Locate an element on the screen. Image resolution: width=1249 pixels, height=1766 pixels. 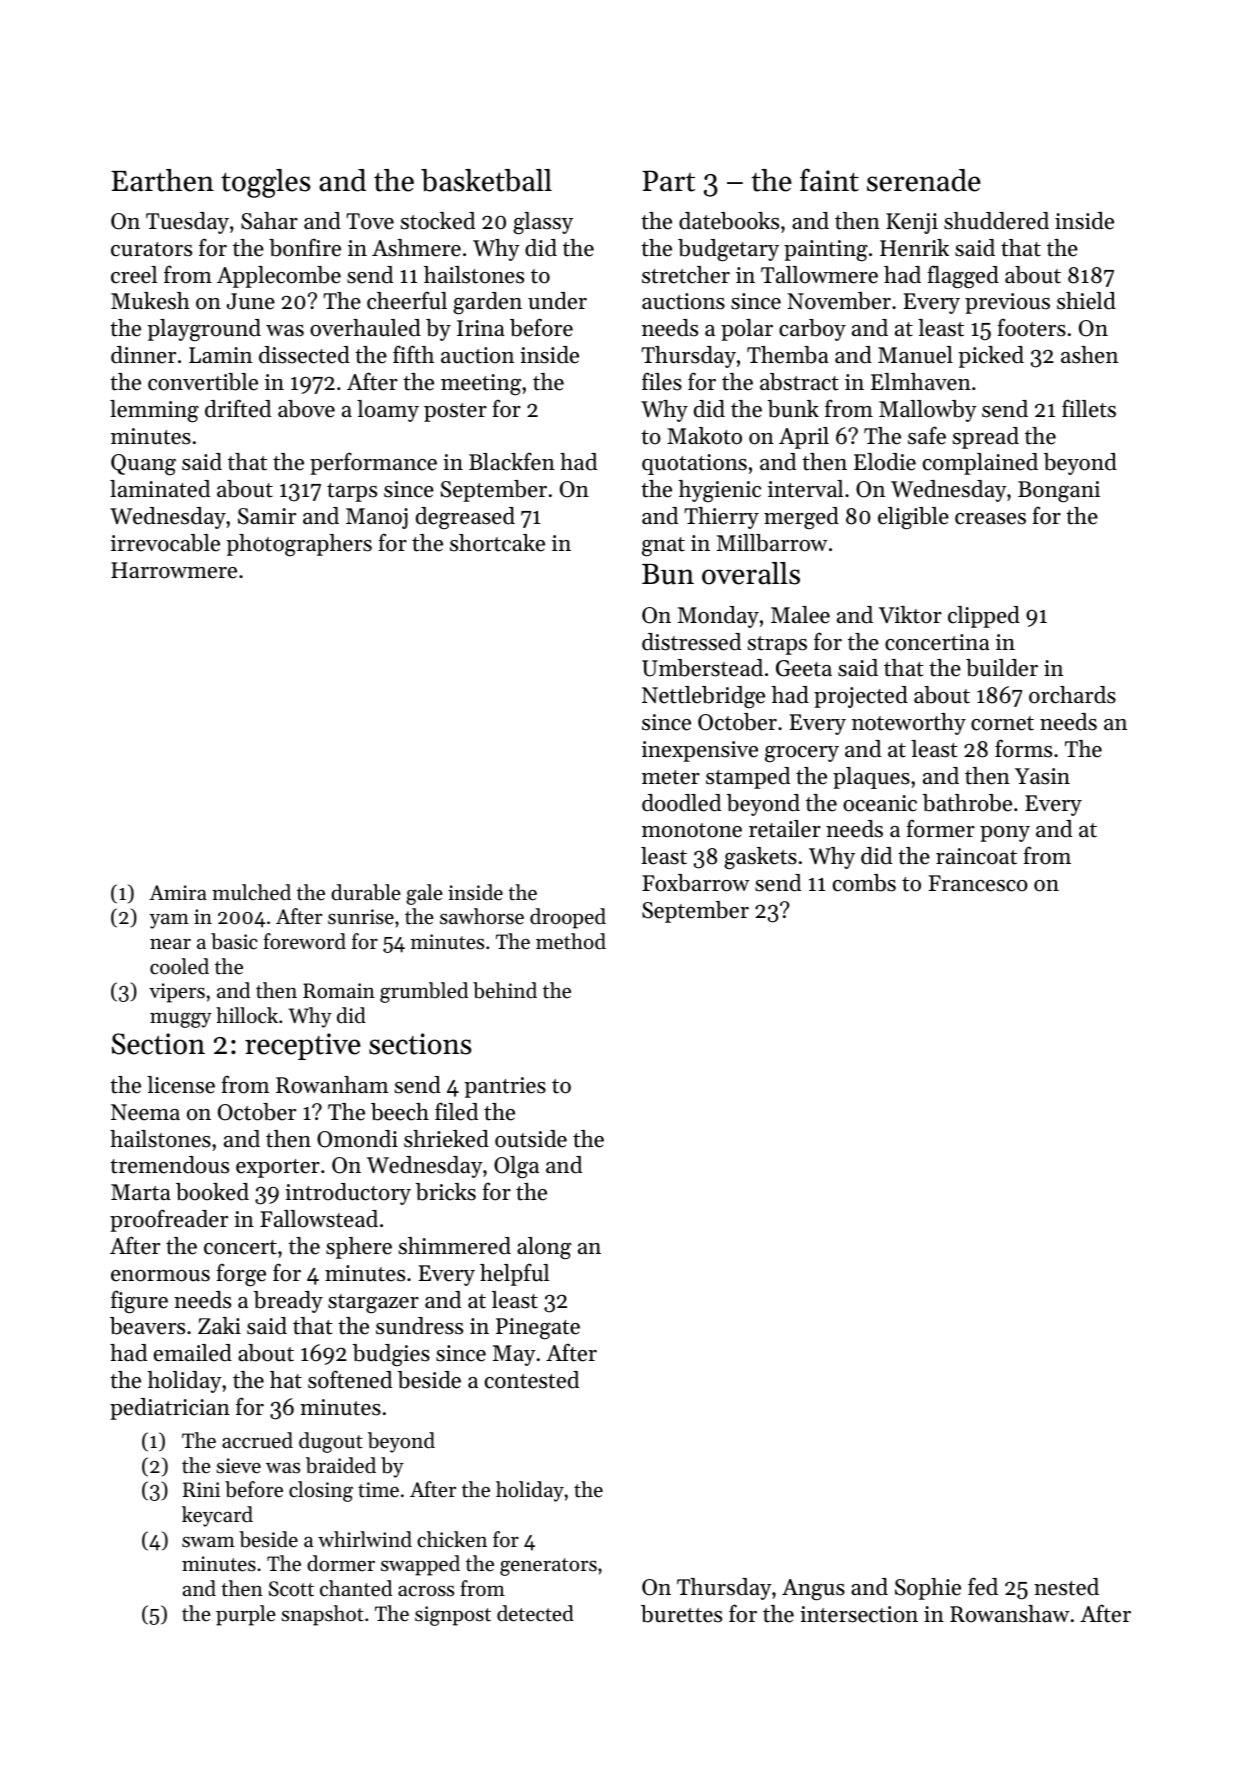
snapshot is located at coordinates (322, 1615).
